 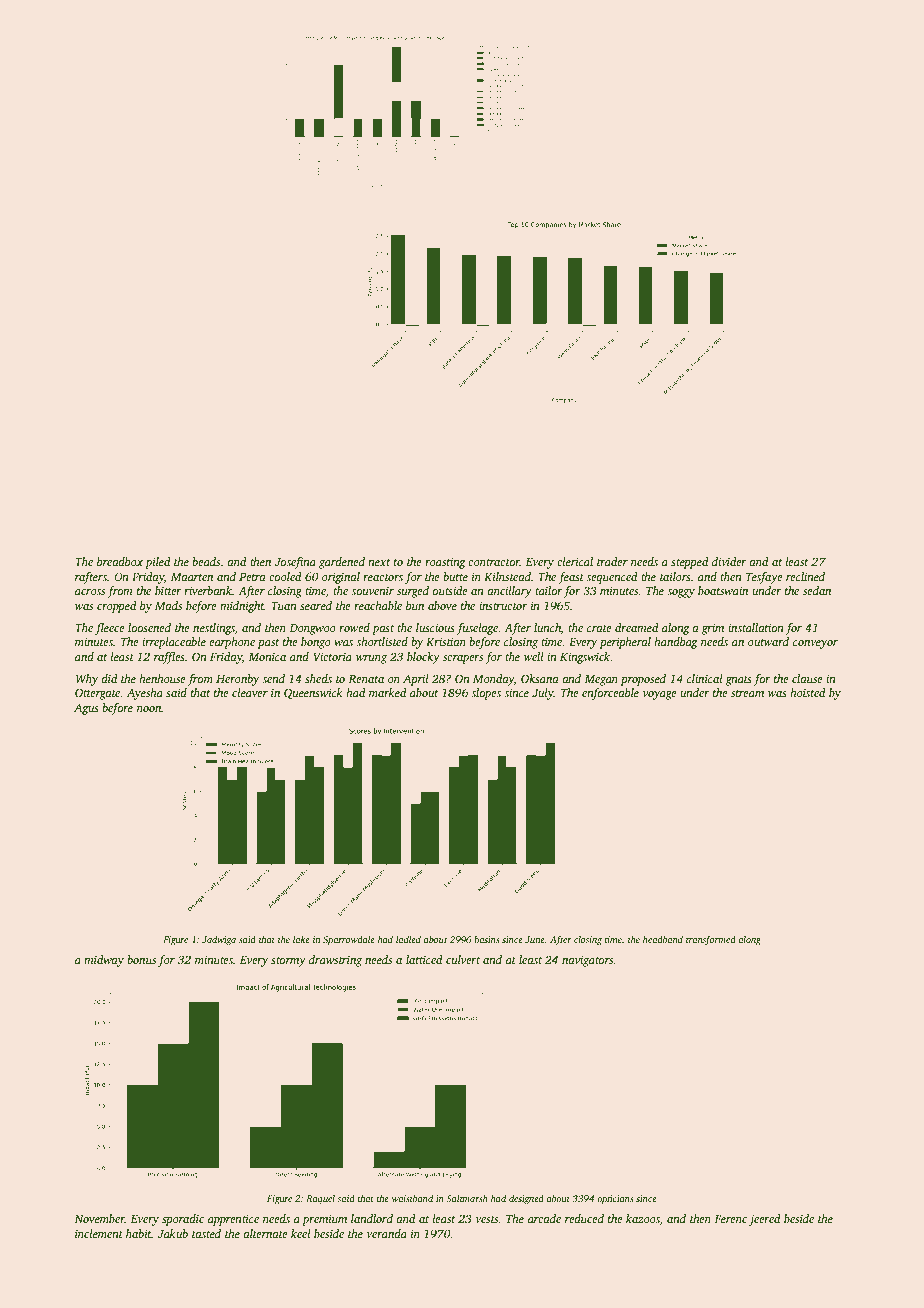 What do you see at coordinates (610, 694) in the page?
I see `enforceable` at bounding box center [610, 694].
